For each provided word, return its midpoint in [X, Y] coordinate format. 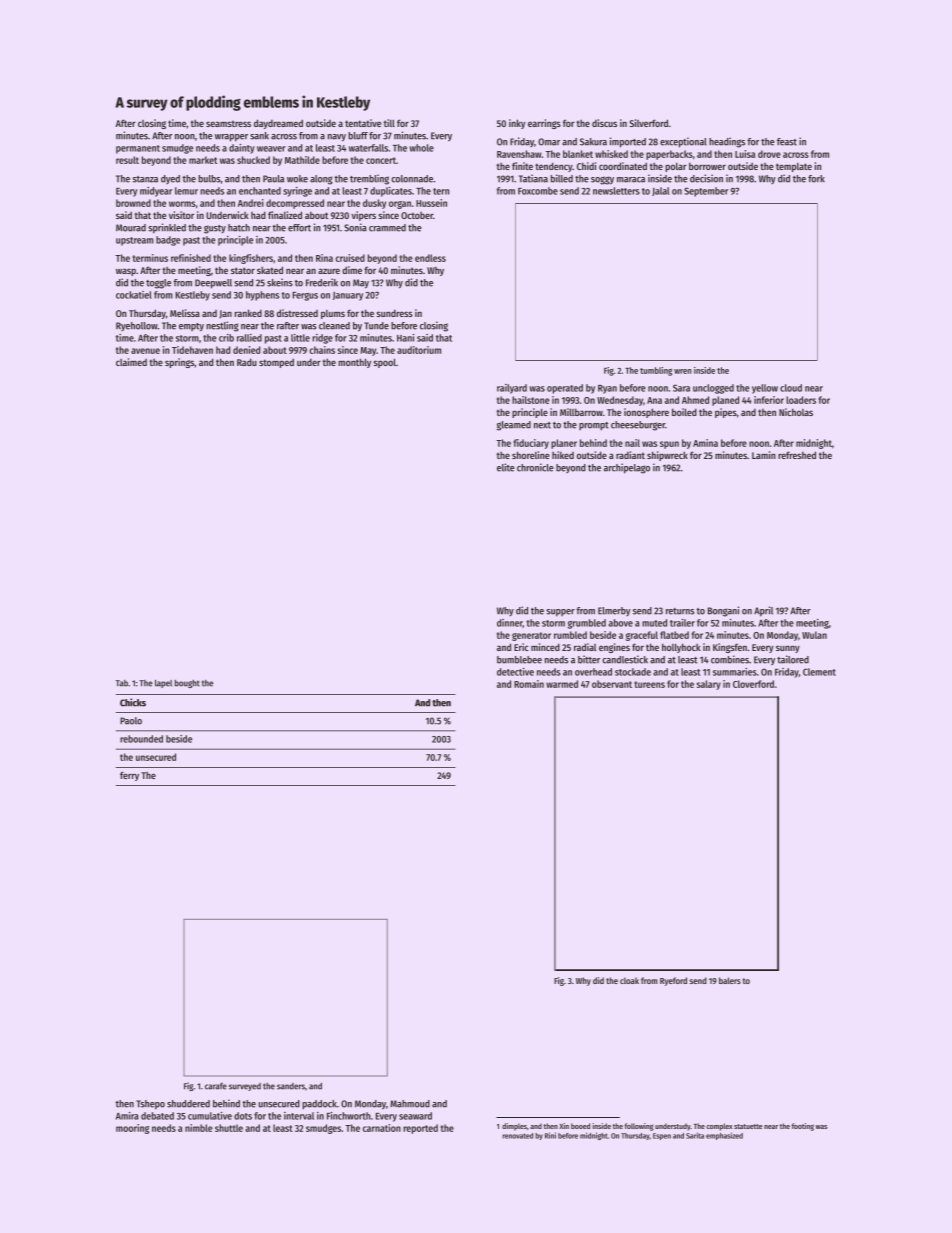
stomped [276, 363]
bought [187, 684]
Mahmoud [410, 1104]
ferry [129, 776]
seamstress [228, 124]
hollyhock [681, 648]
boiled [684, 412]
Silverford [648, 123]
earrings [544, 124]
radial [585, 647]
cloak [629, 980]
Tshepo [150, 1105]
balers [730, 980]
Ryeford [673, 981]
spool [385, 363]
